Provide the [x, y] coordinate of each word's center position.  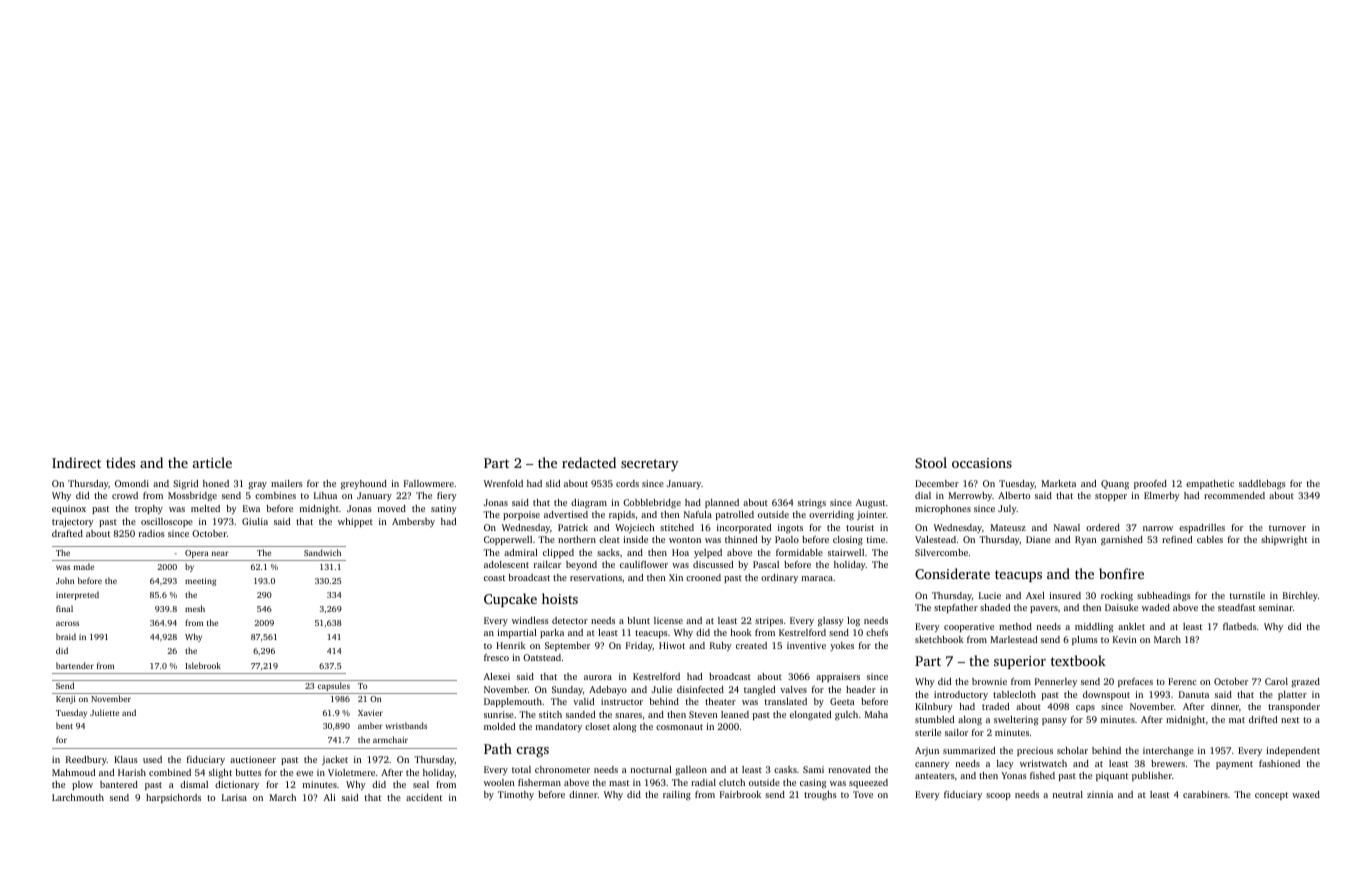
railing [677, 795]
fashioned [1279, 763]
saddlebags [1262, 484]
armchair [390, 739]
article [212, 462]
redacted [589, 462]
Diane [1038, 539]
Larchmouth [78, 797]
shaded [995, 607]
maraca [817, 578]
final [64, 608]
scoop [998, 796]
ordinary [779, 578]
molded [499, 726]
